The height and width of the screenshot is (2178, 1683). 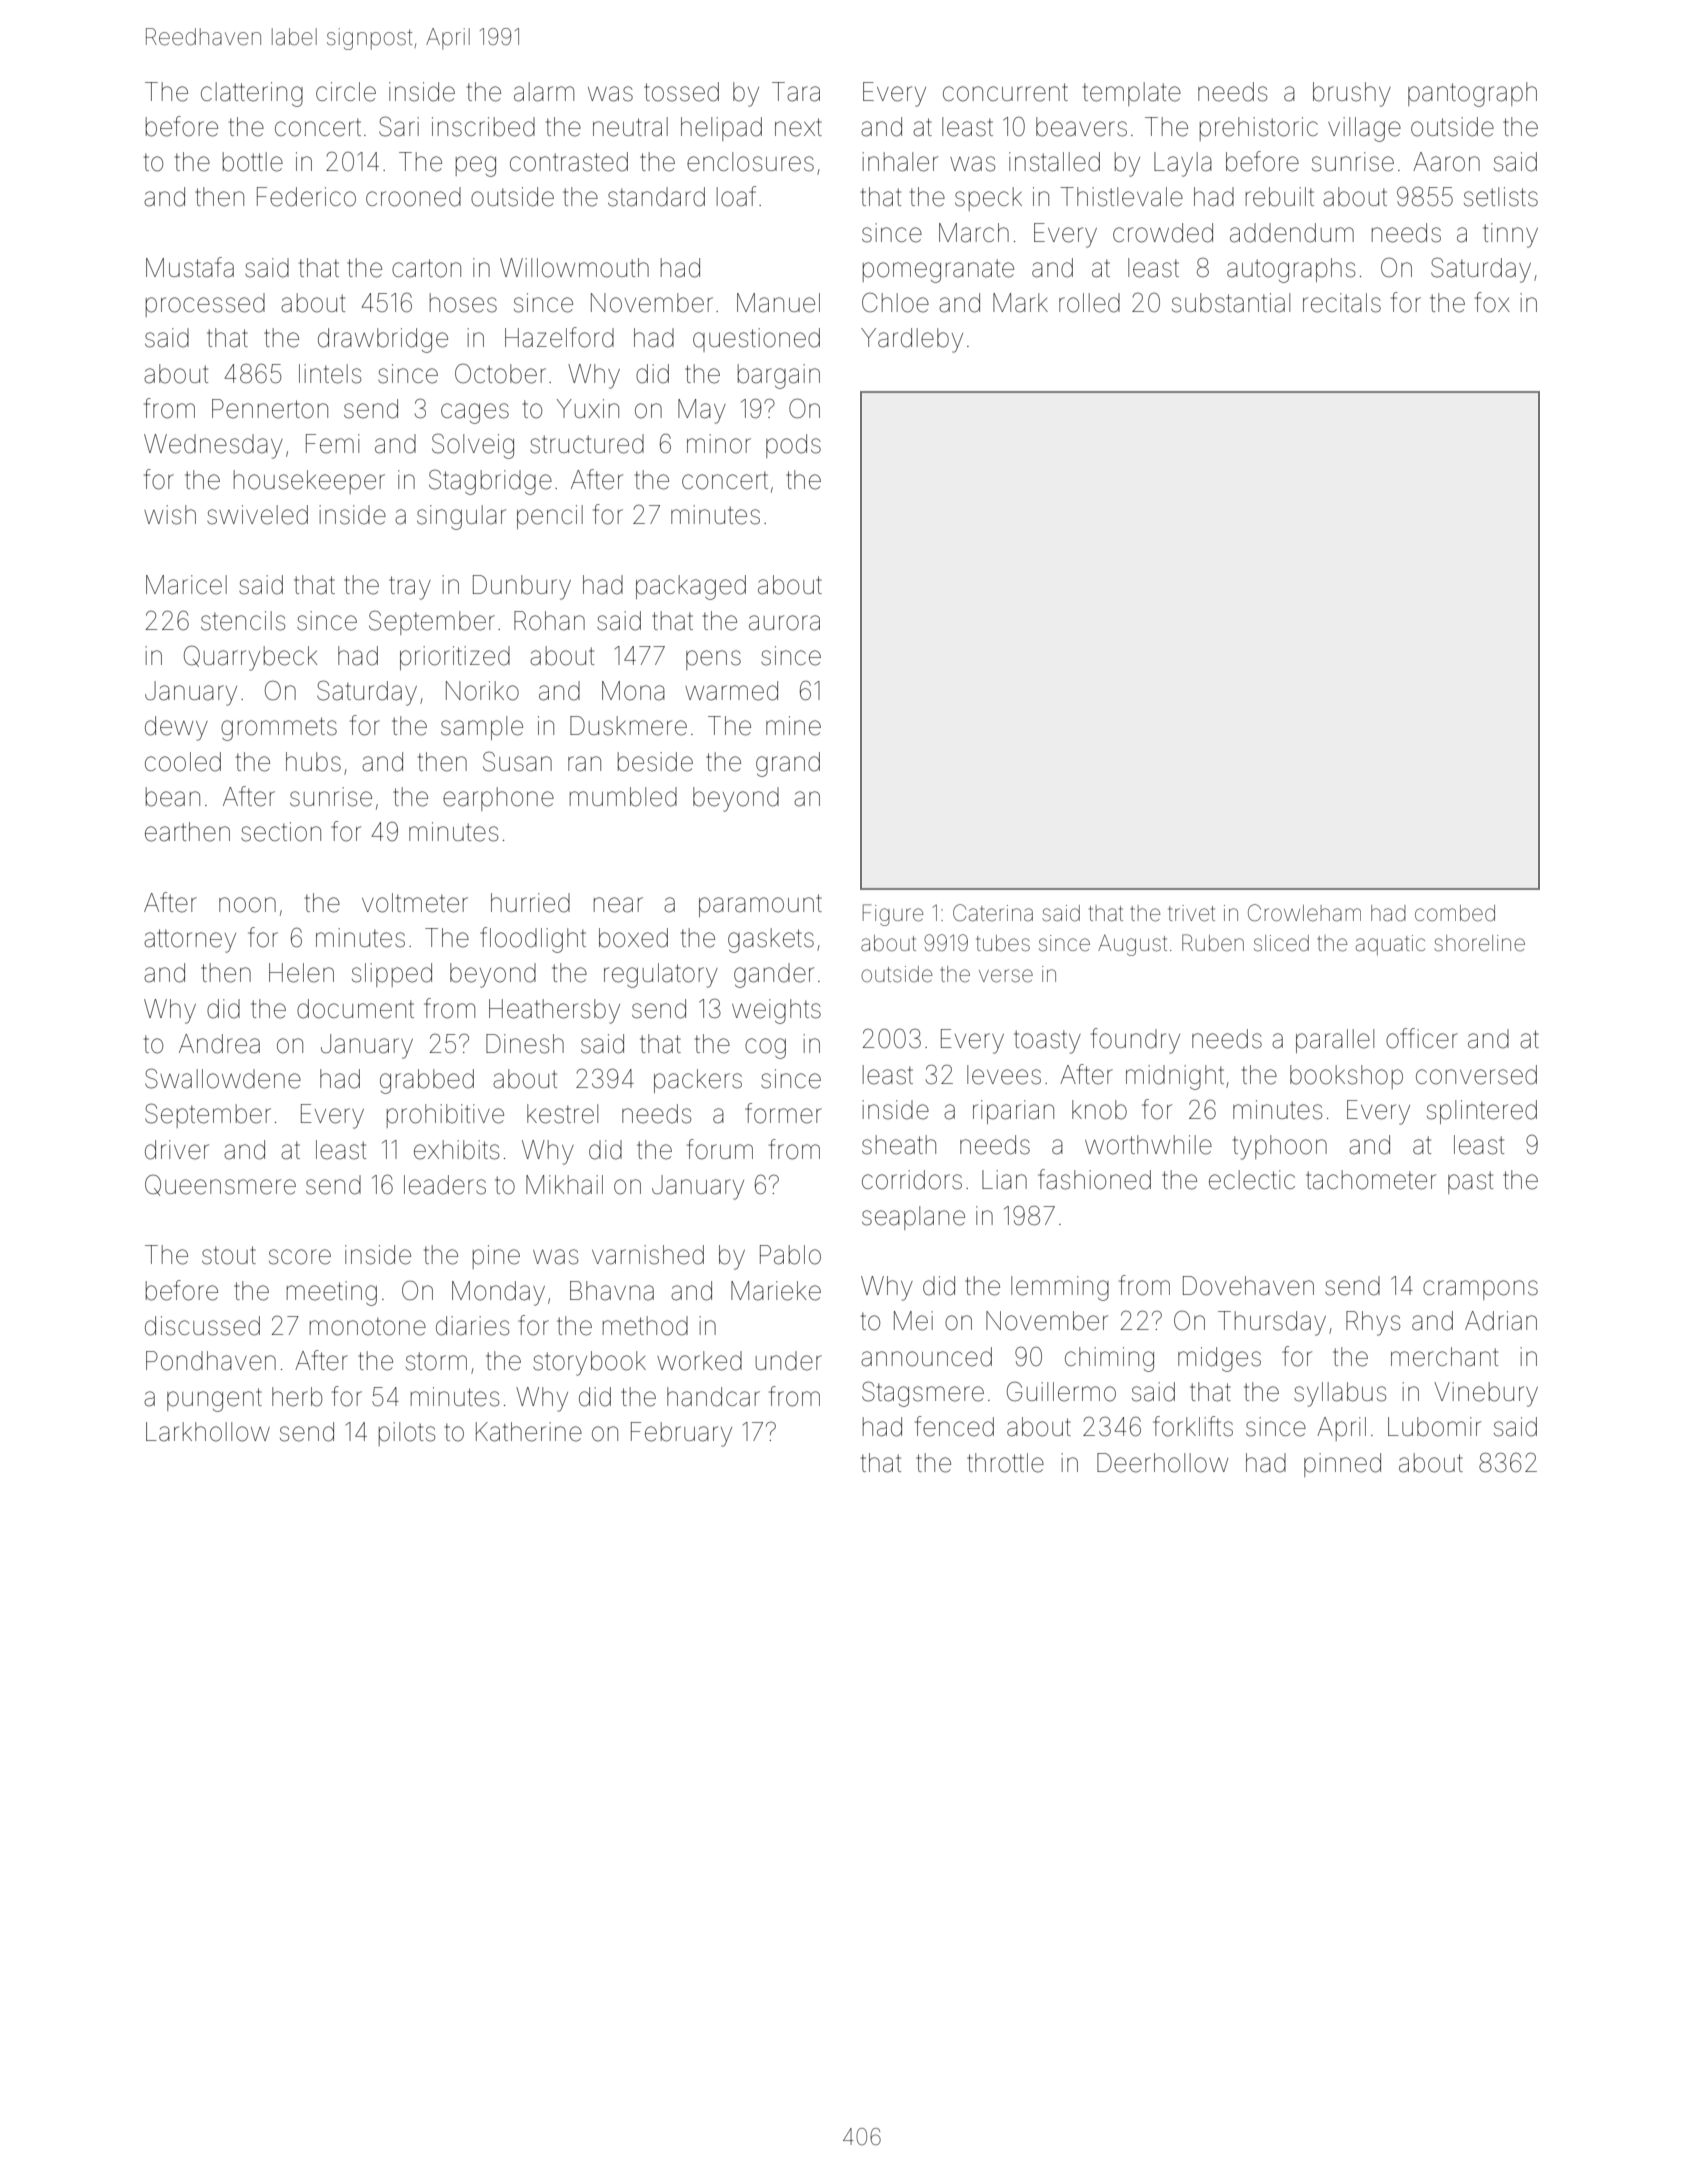 I want to click on tossed, so click(x=681, y=92).
